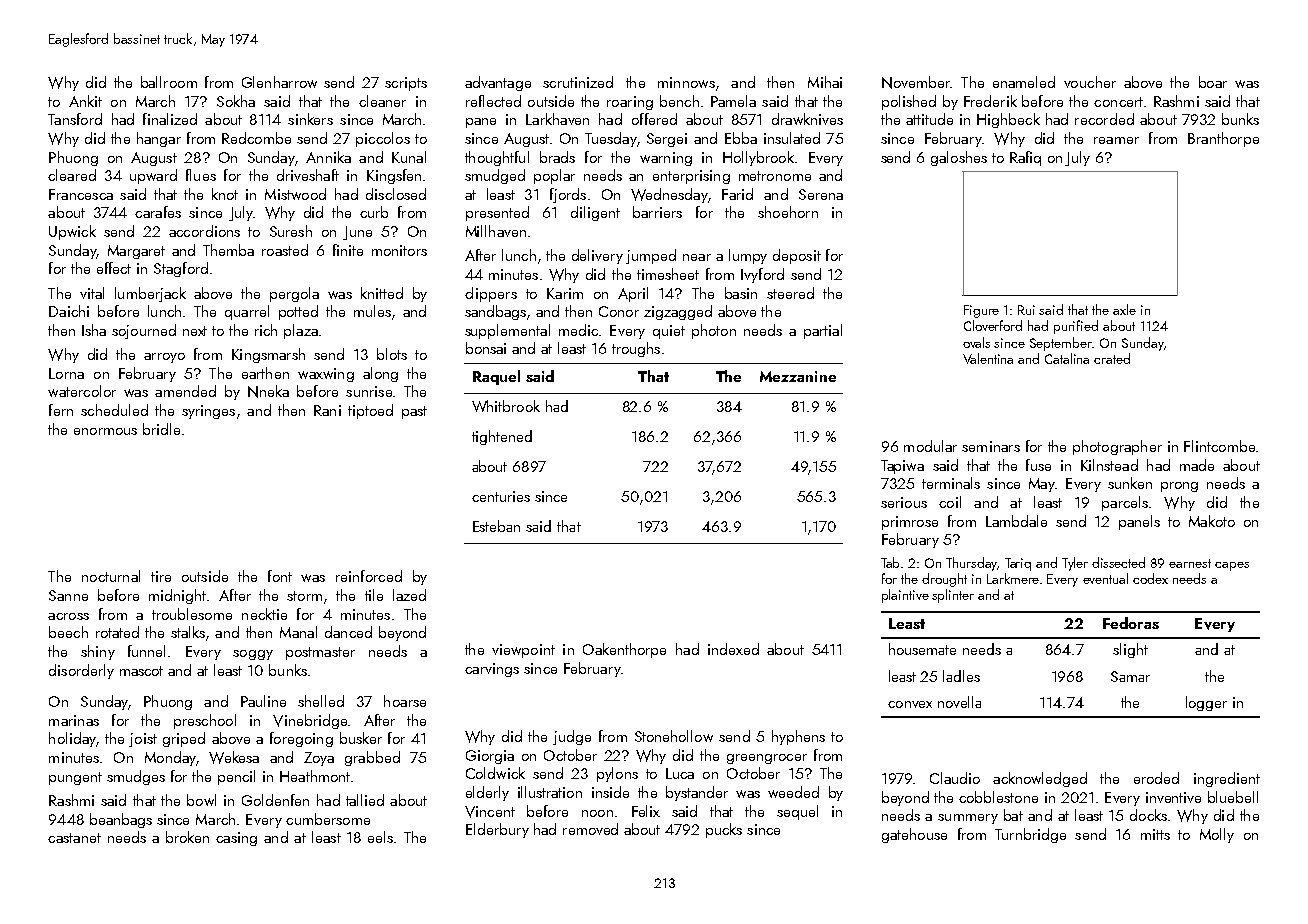  What do you see at coordinates (568, 195) in the screenshot?
I see `fjords` at bounding box center [568, 195].
